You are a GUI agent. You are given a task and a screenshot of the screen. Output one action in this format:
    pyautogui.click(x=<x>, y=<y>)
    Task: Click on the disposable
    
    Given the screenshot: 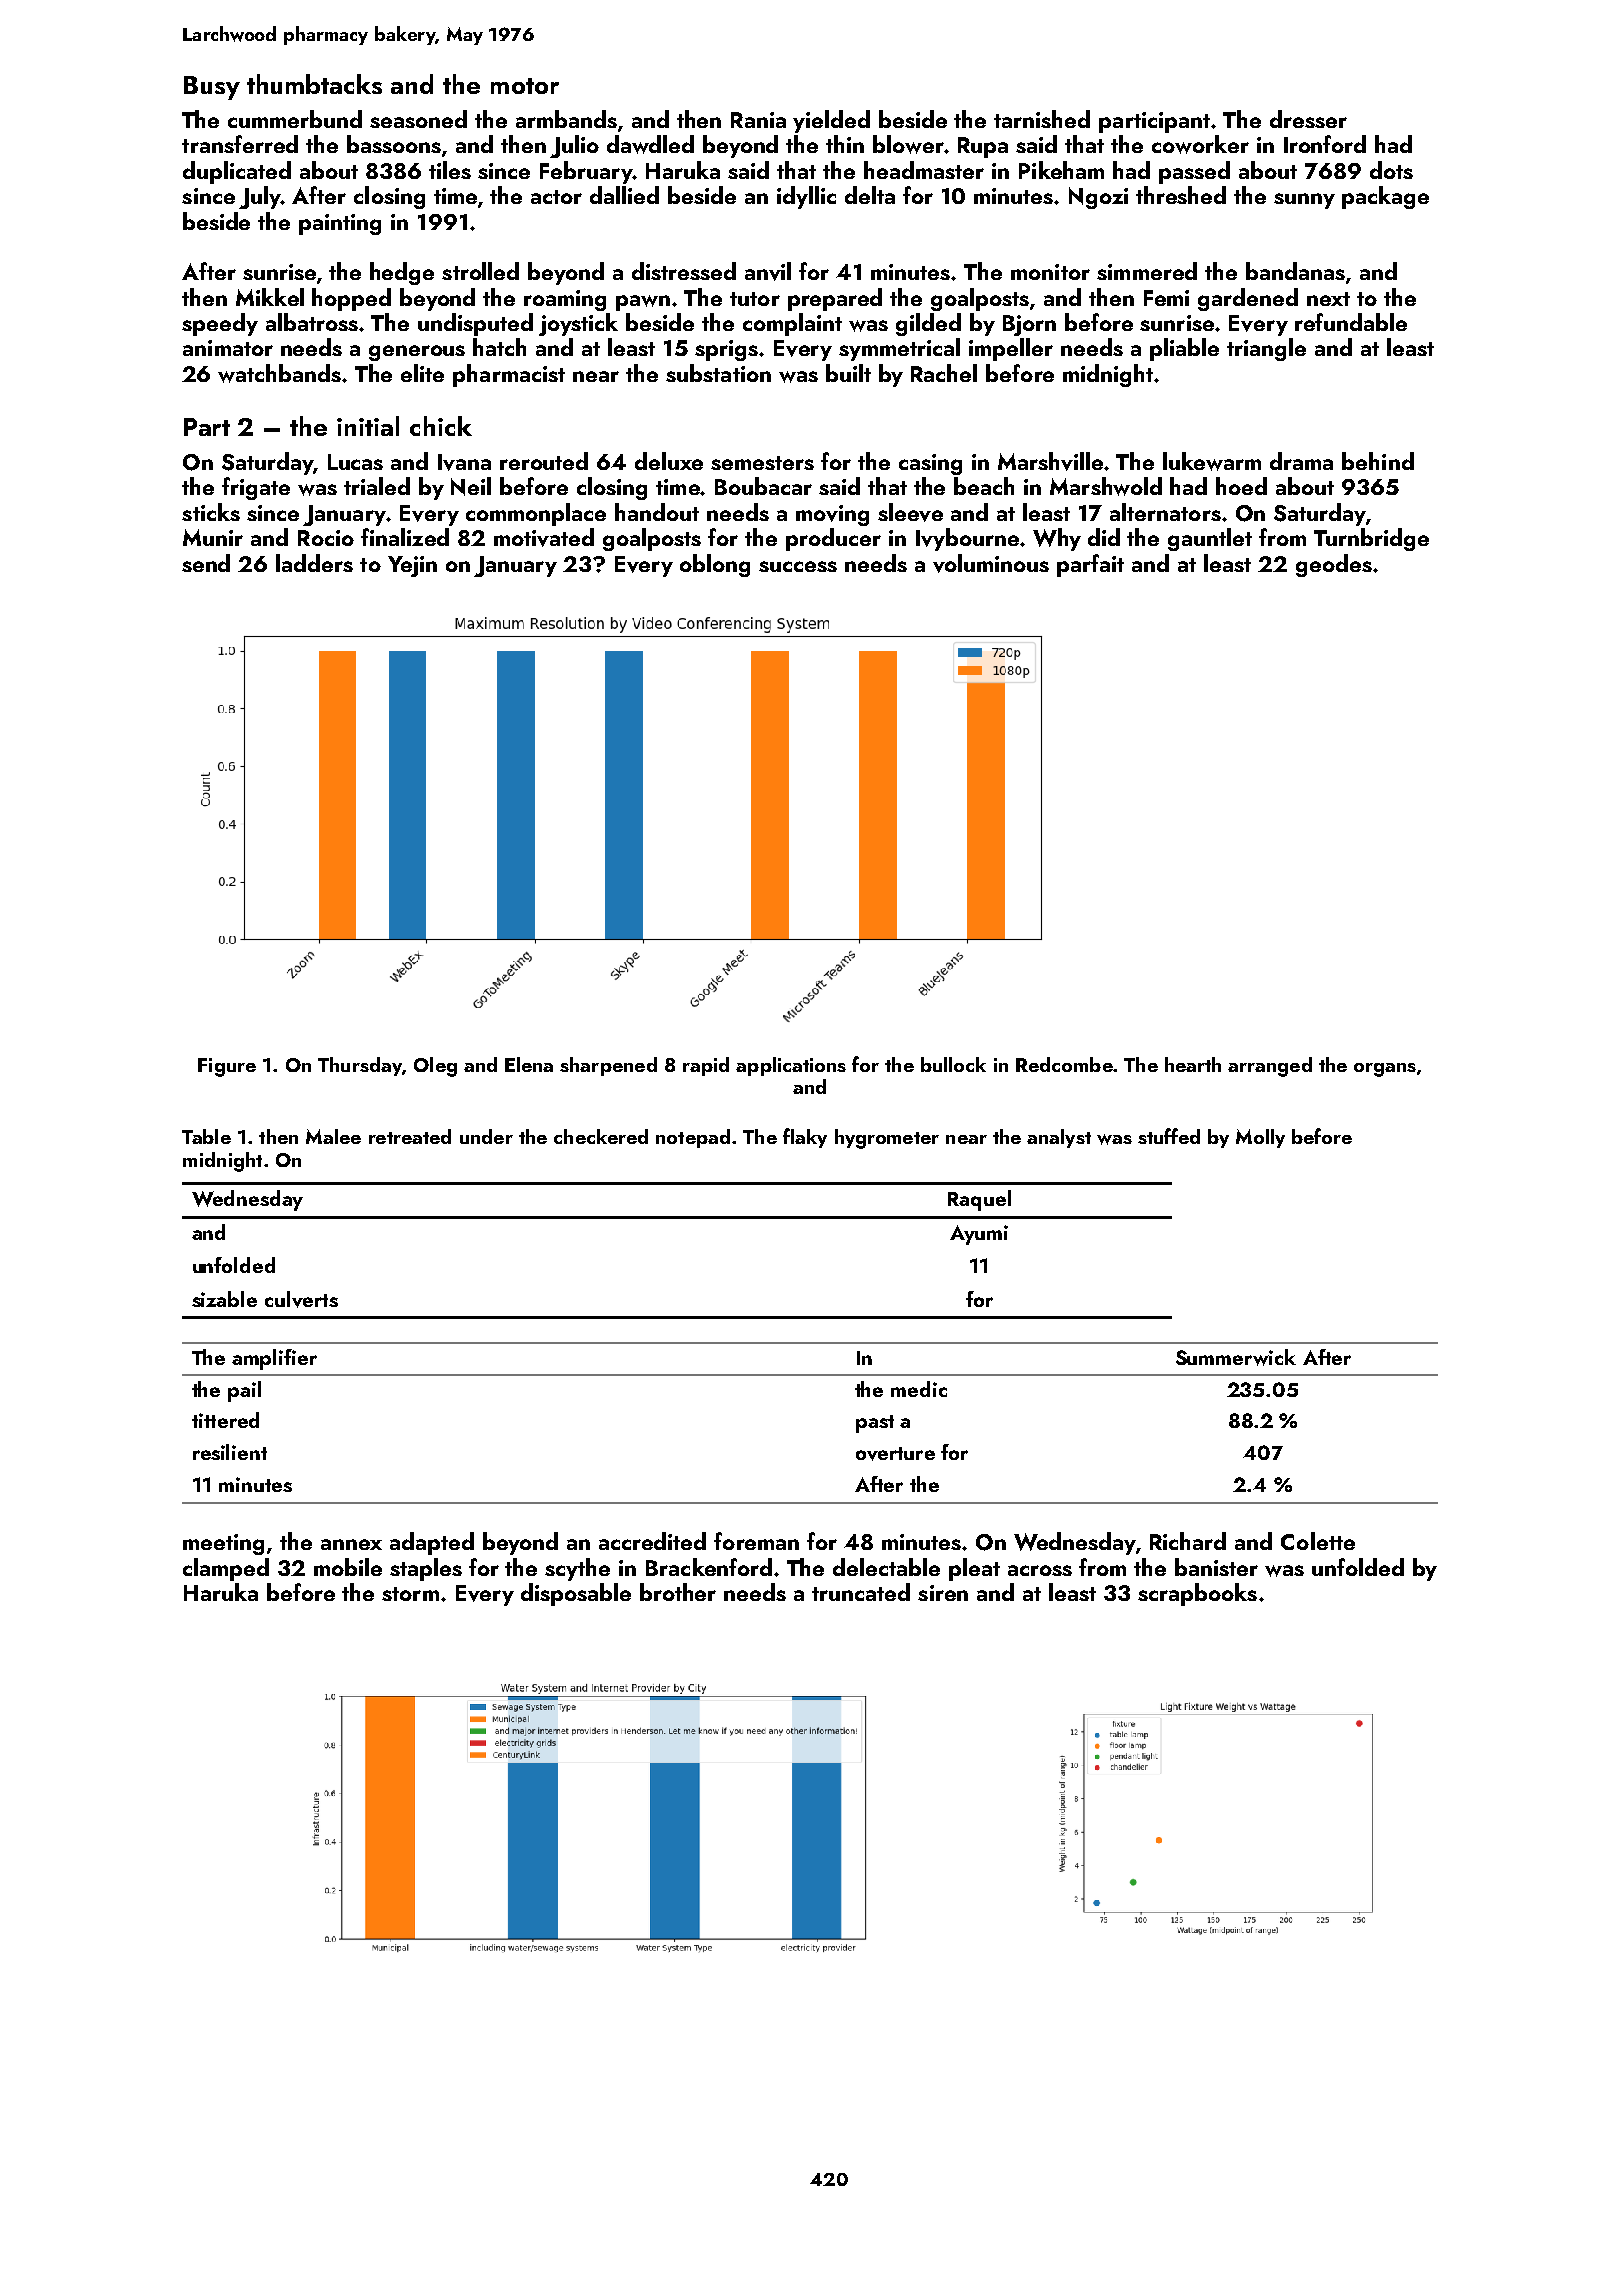 What is the action you would take?
    pyautogui.click(x=576, y=1594)
